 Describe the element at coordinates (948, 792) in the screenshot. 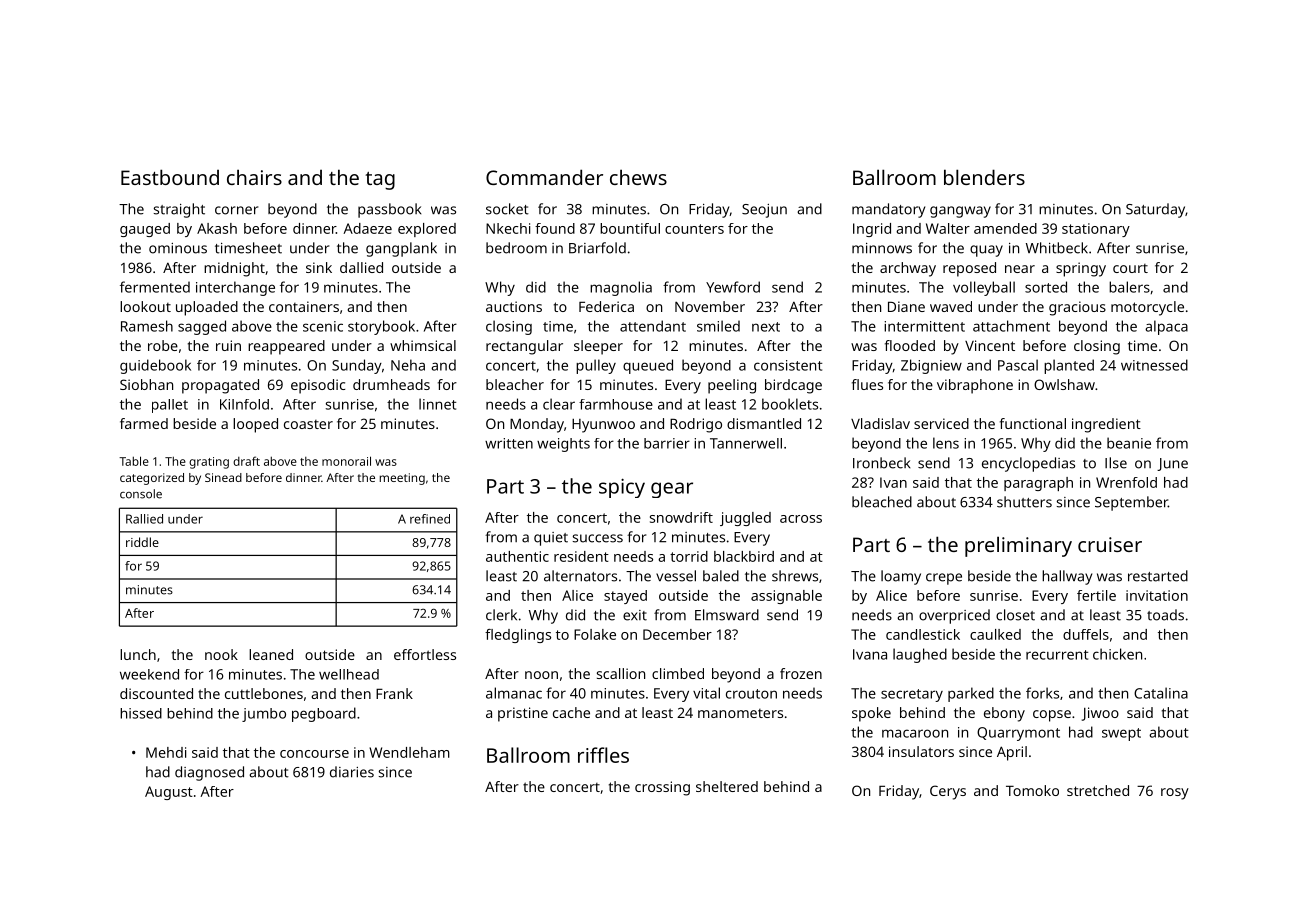

I see `Cerys` at that location.
